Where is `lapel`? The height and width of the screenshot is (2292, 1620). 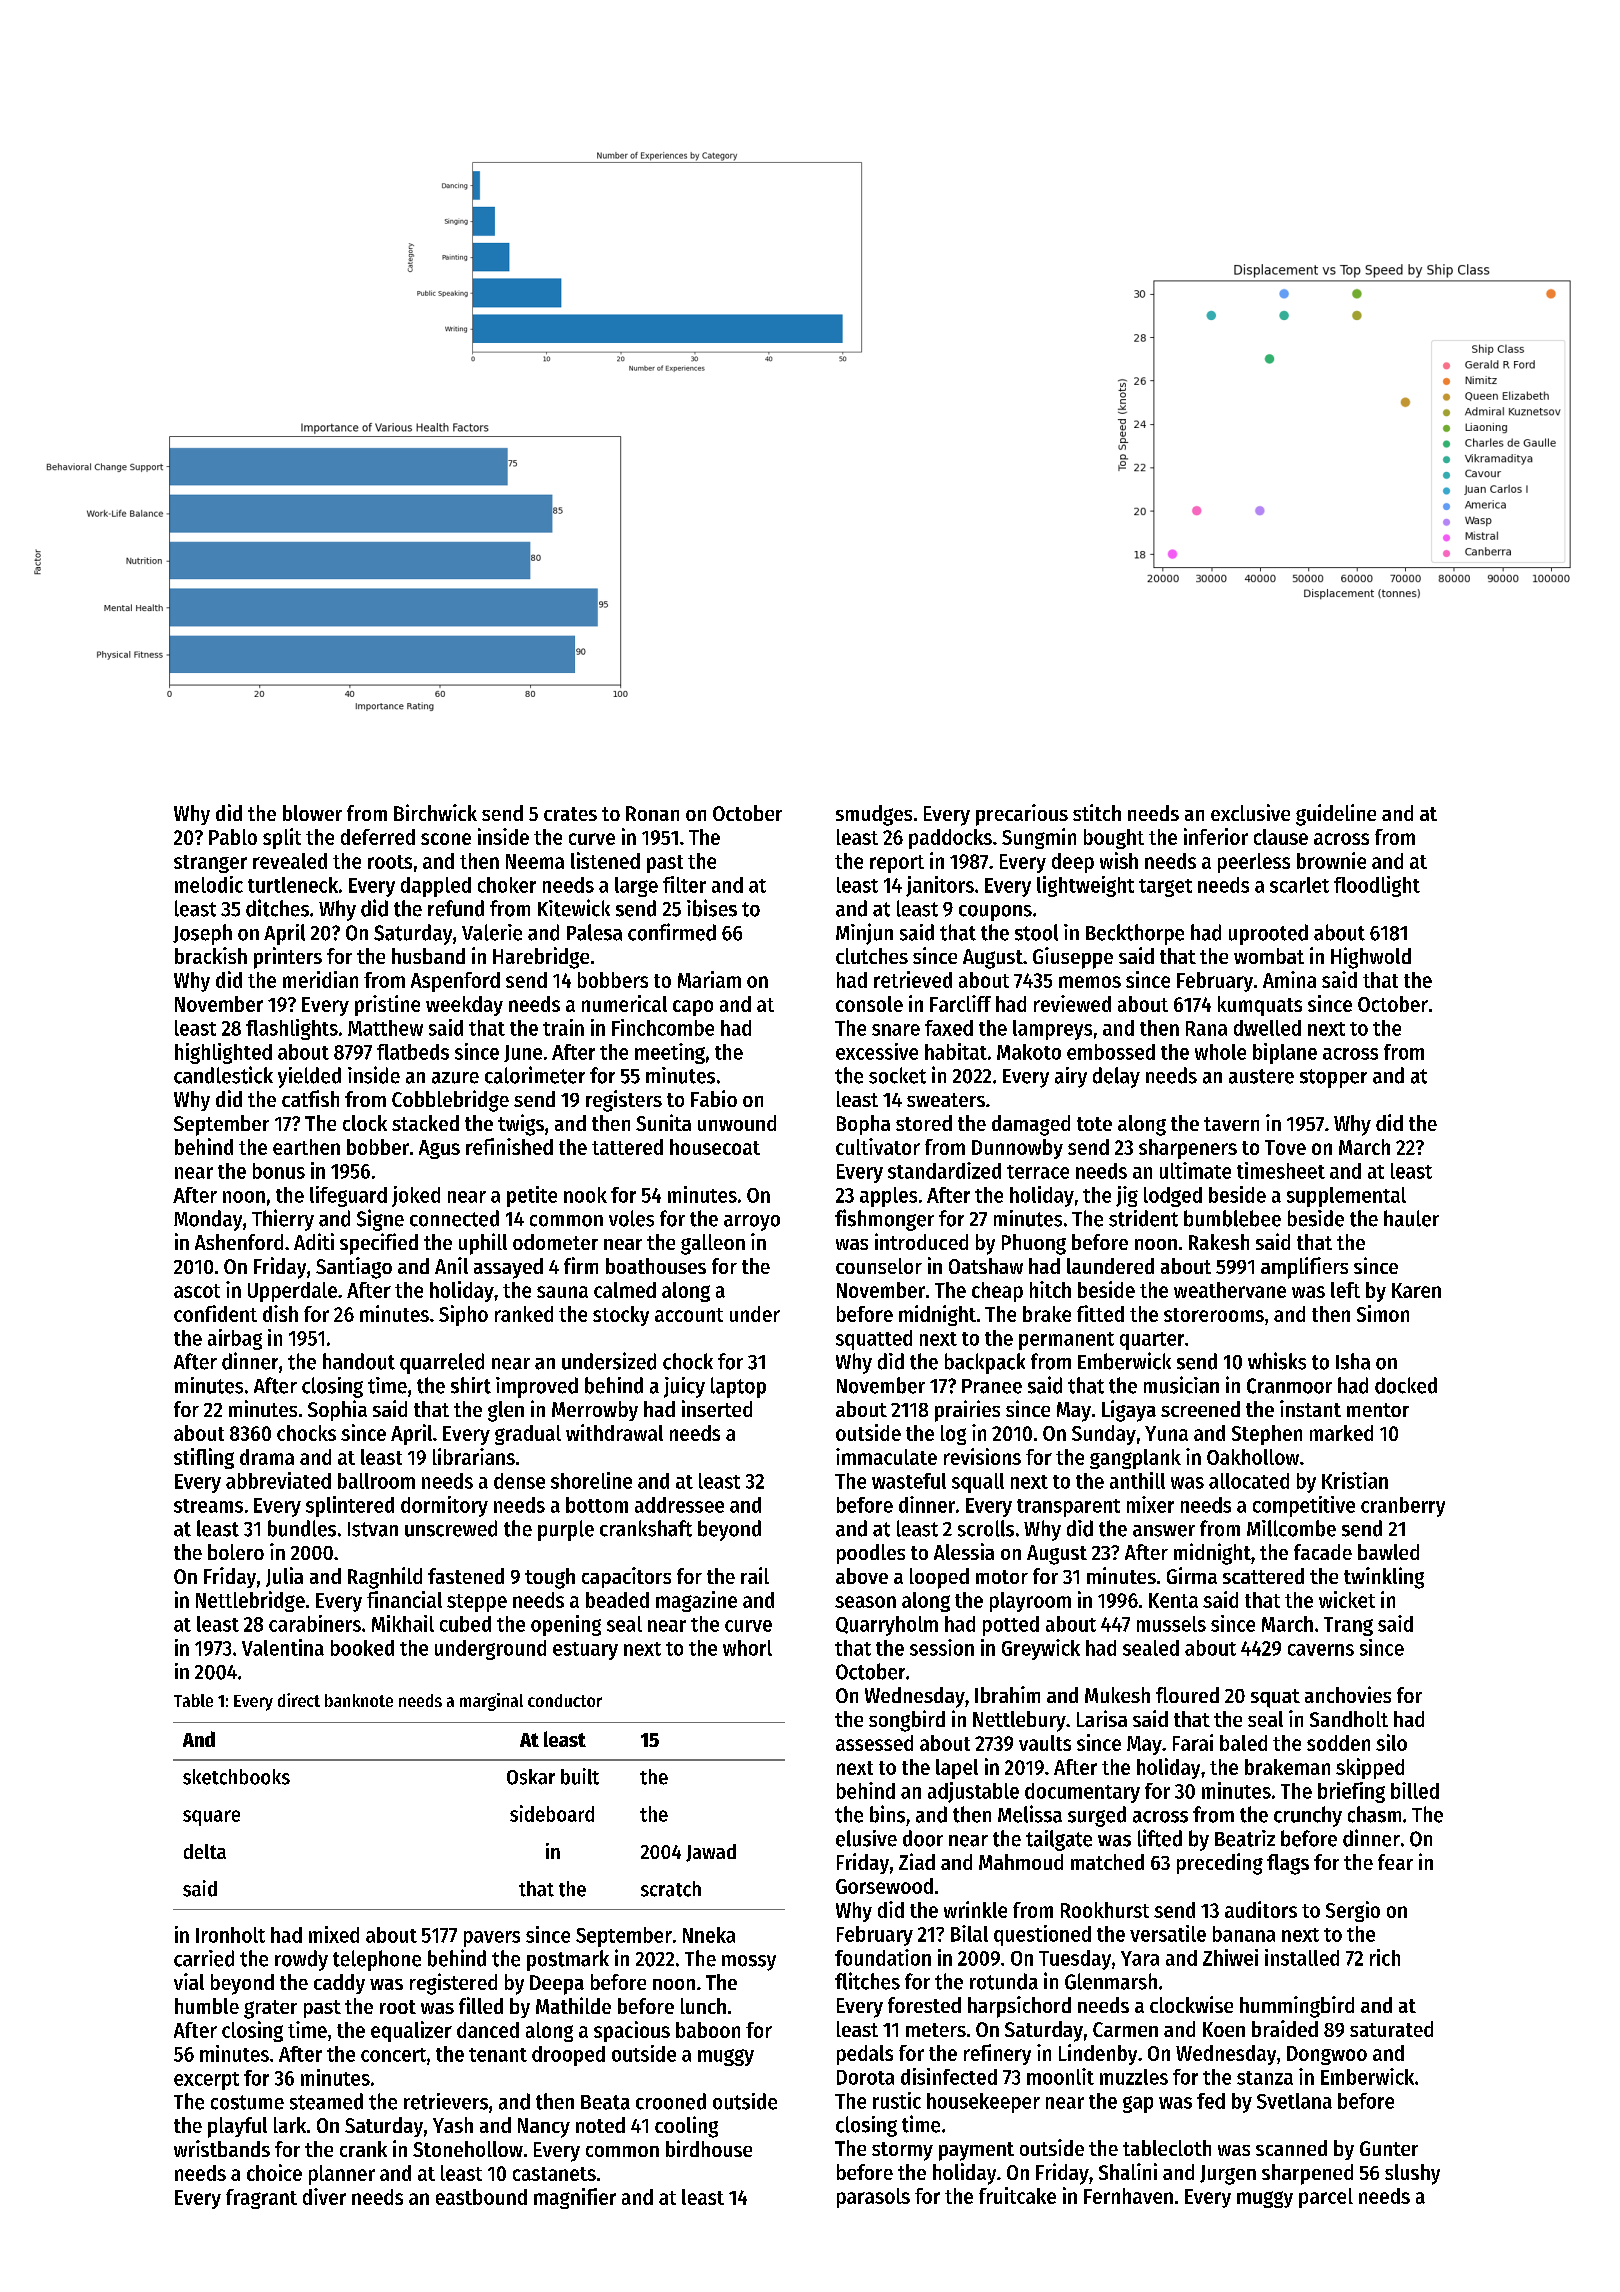
lapel is located at coordinates (957, 1769).
